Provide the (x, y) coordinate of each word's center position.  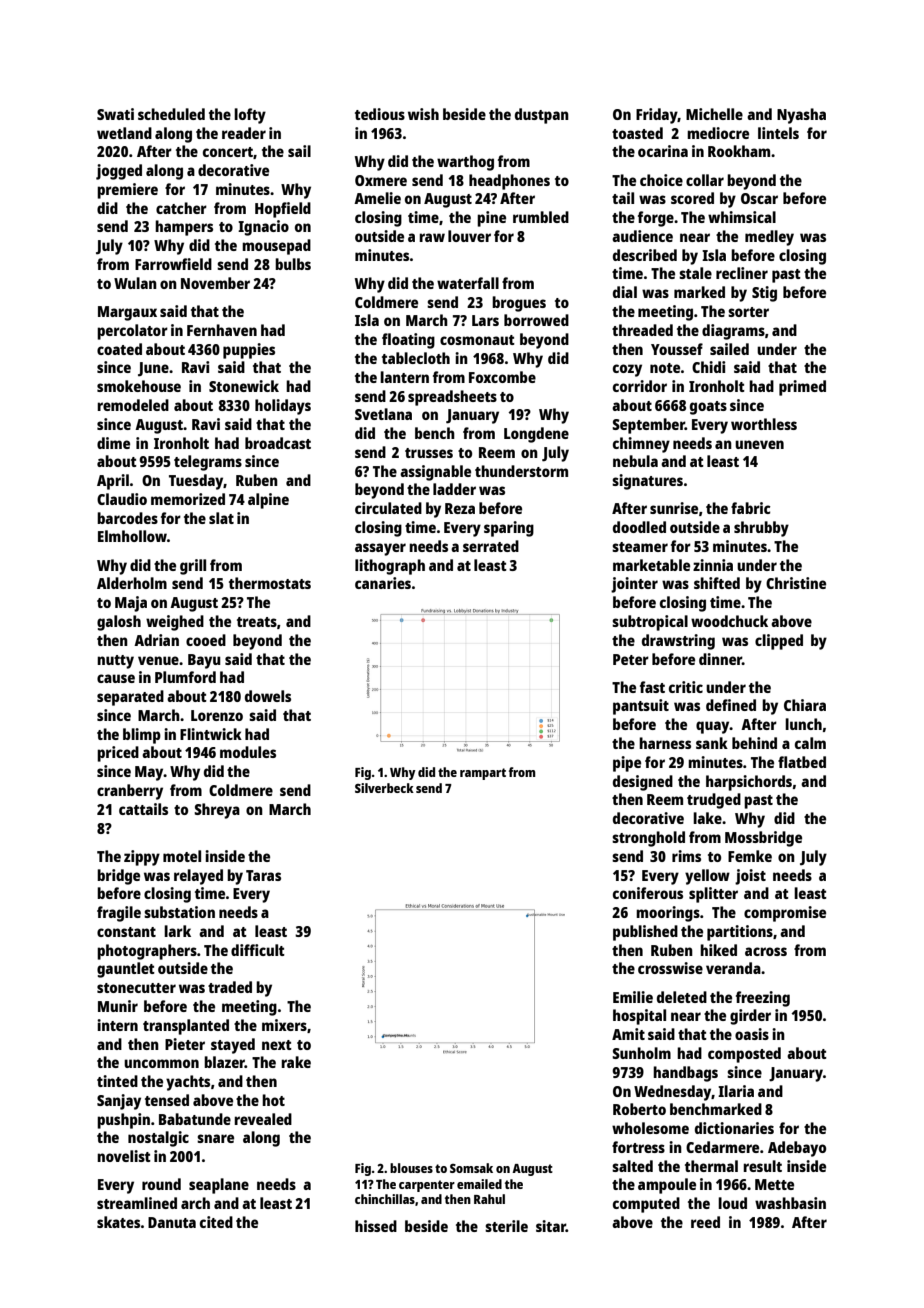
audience (642, 236)
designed (643, 783)
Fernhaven (222, 330)
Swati (115, 114)
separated (130, 698)
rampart (483, 774)
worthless (764, 424)
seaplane (219, 1186)
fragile (119, 914)
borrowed (536, 320)
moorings (668, 914)
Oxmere (381, 180)
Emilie (633, 997)
